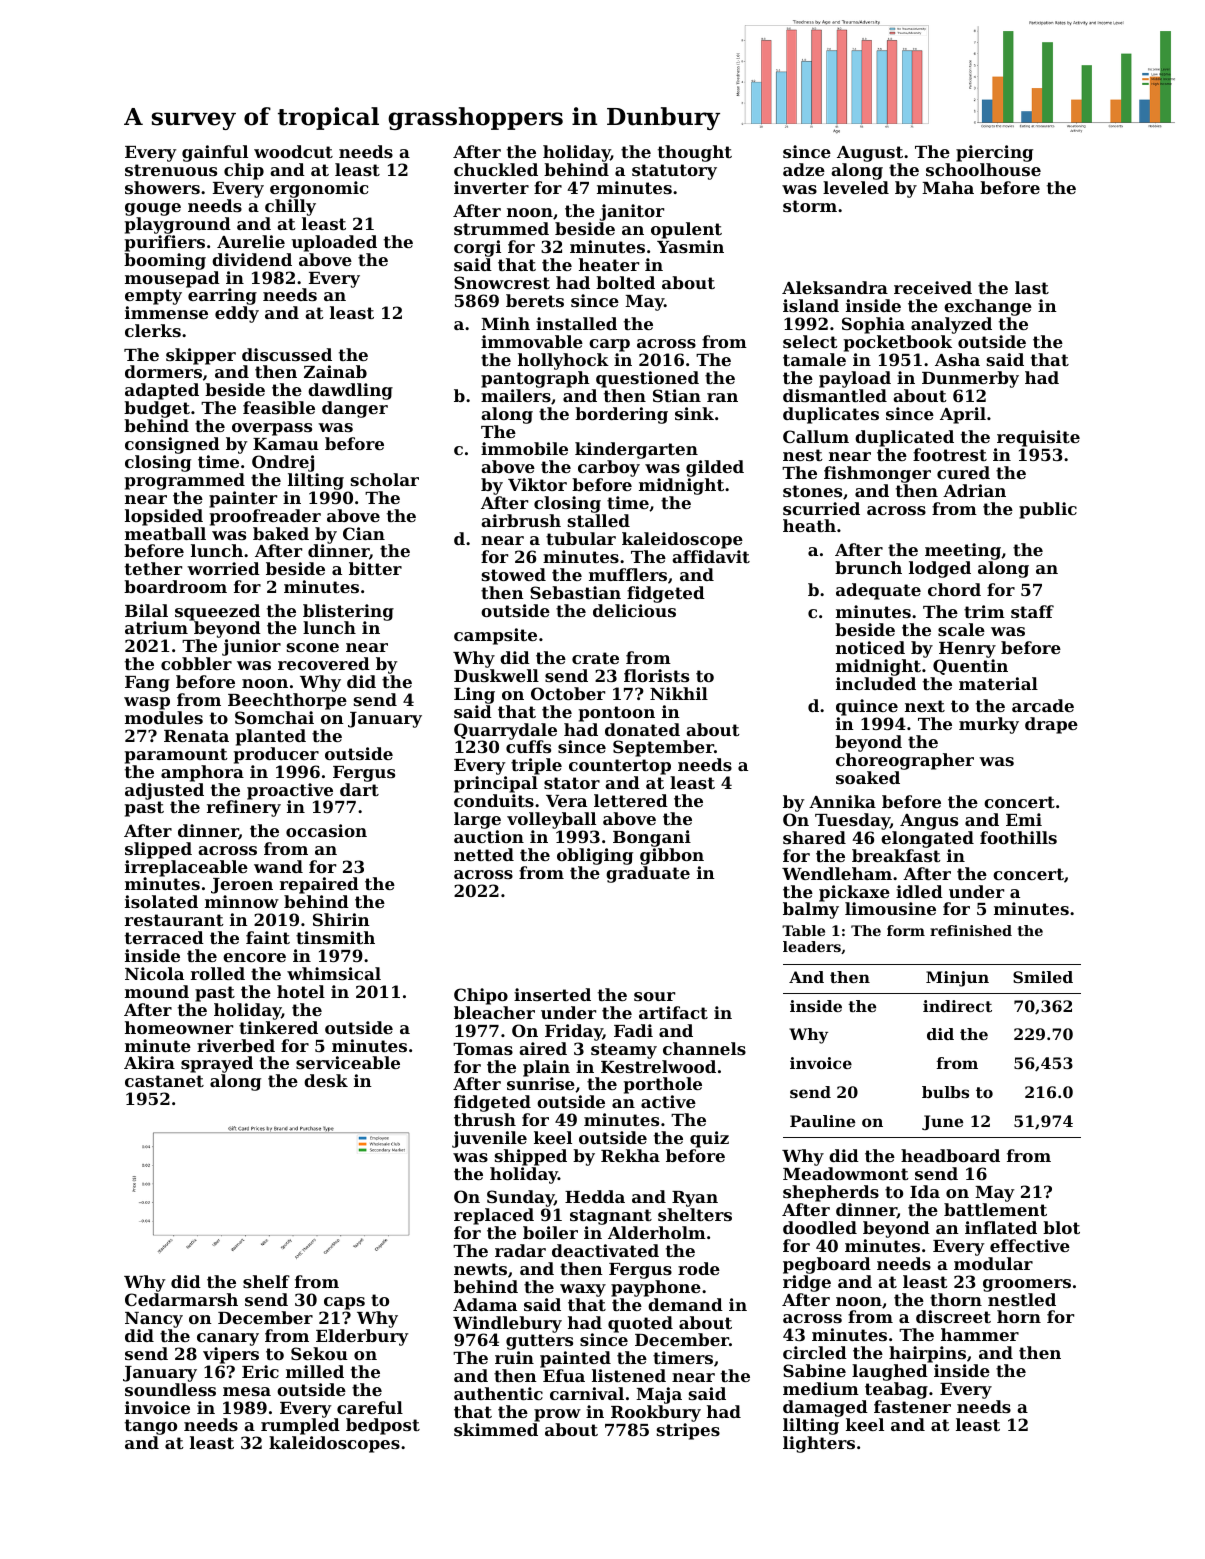 This screenshot has width=1205, height=1559. Describe the element at coordinates (164, 937) in the screenshot. I see `terraced` at that location.
